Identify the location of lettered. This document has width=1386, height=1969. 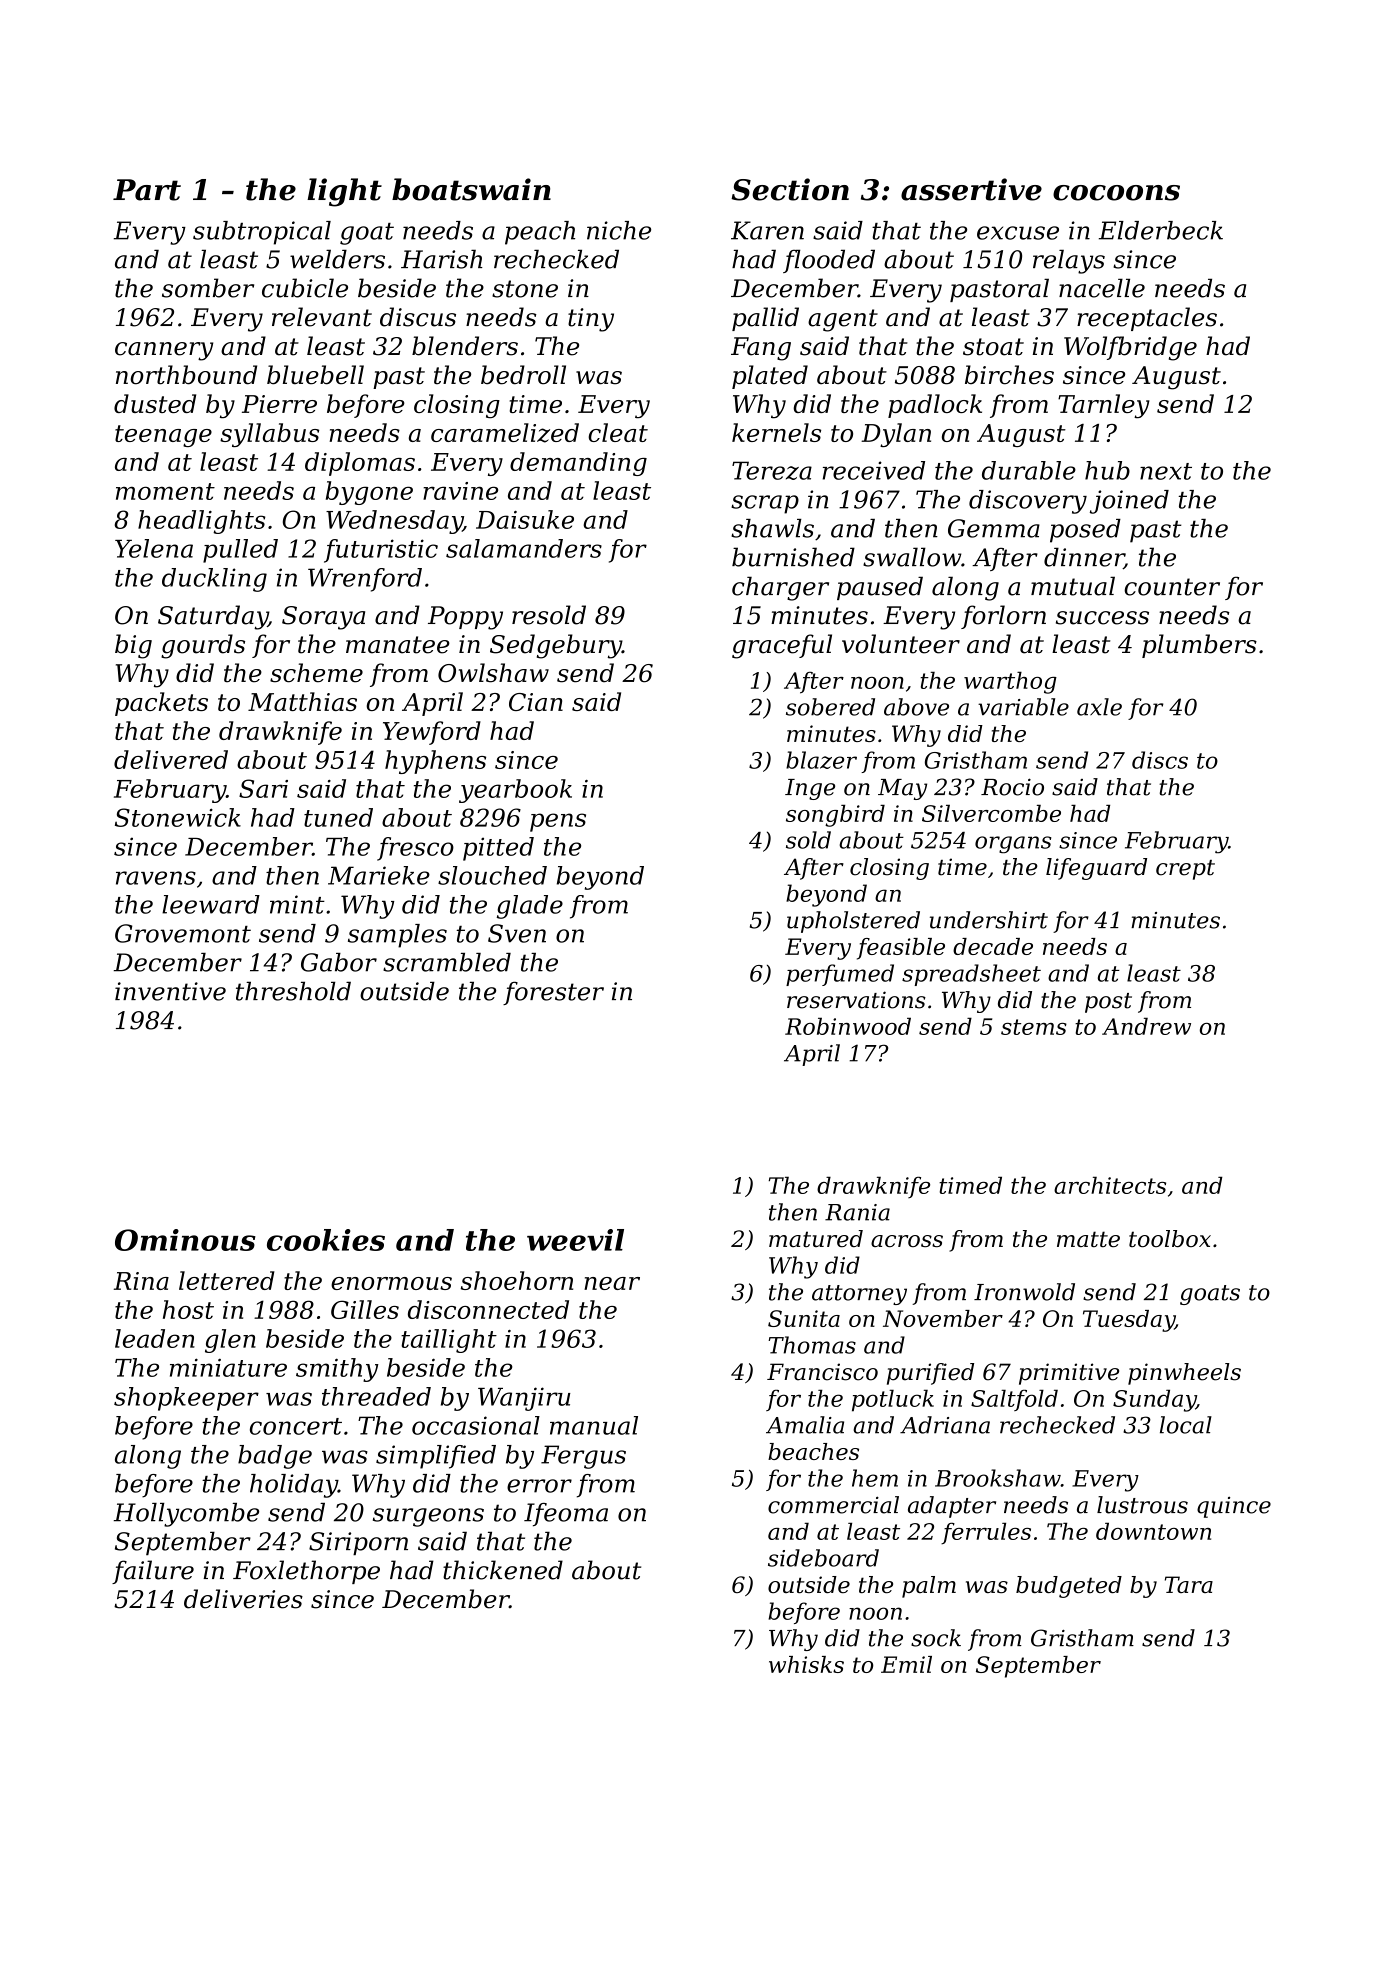
(227, 1280).
